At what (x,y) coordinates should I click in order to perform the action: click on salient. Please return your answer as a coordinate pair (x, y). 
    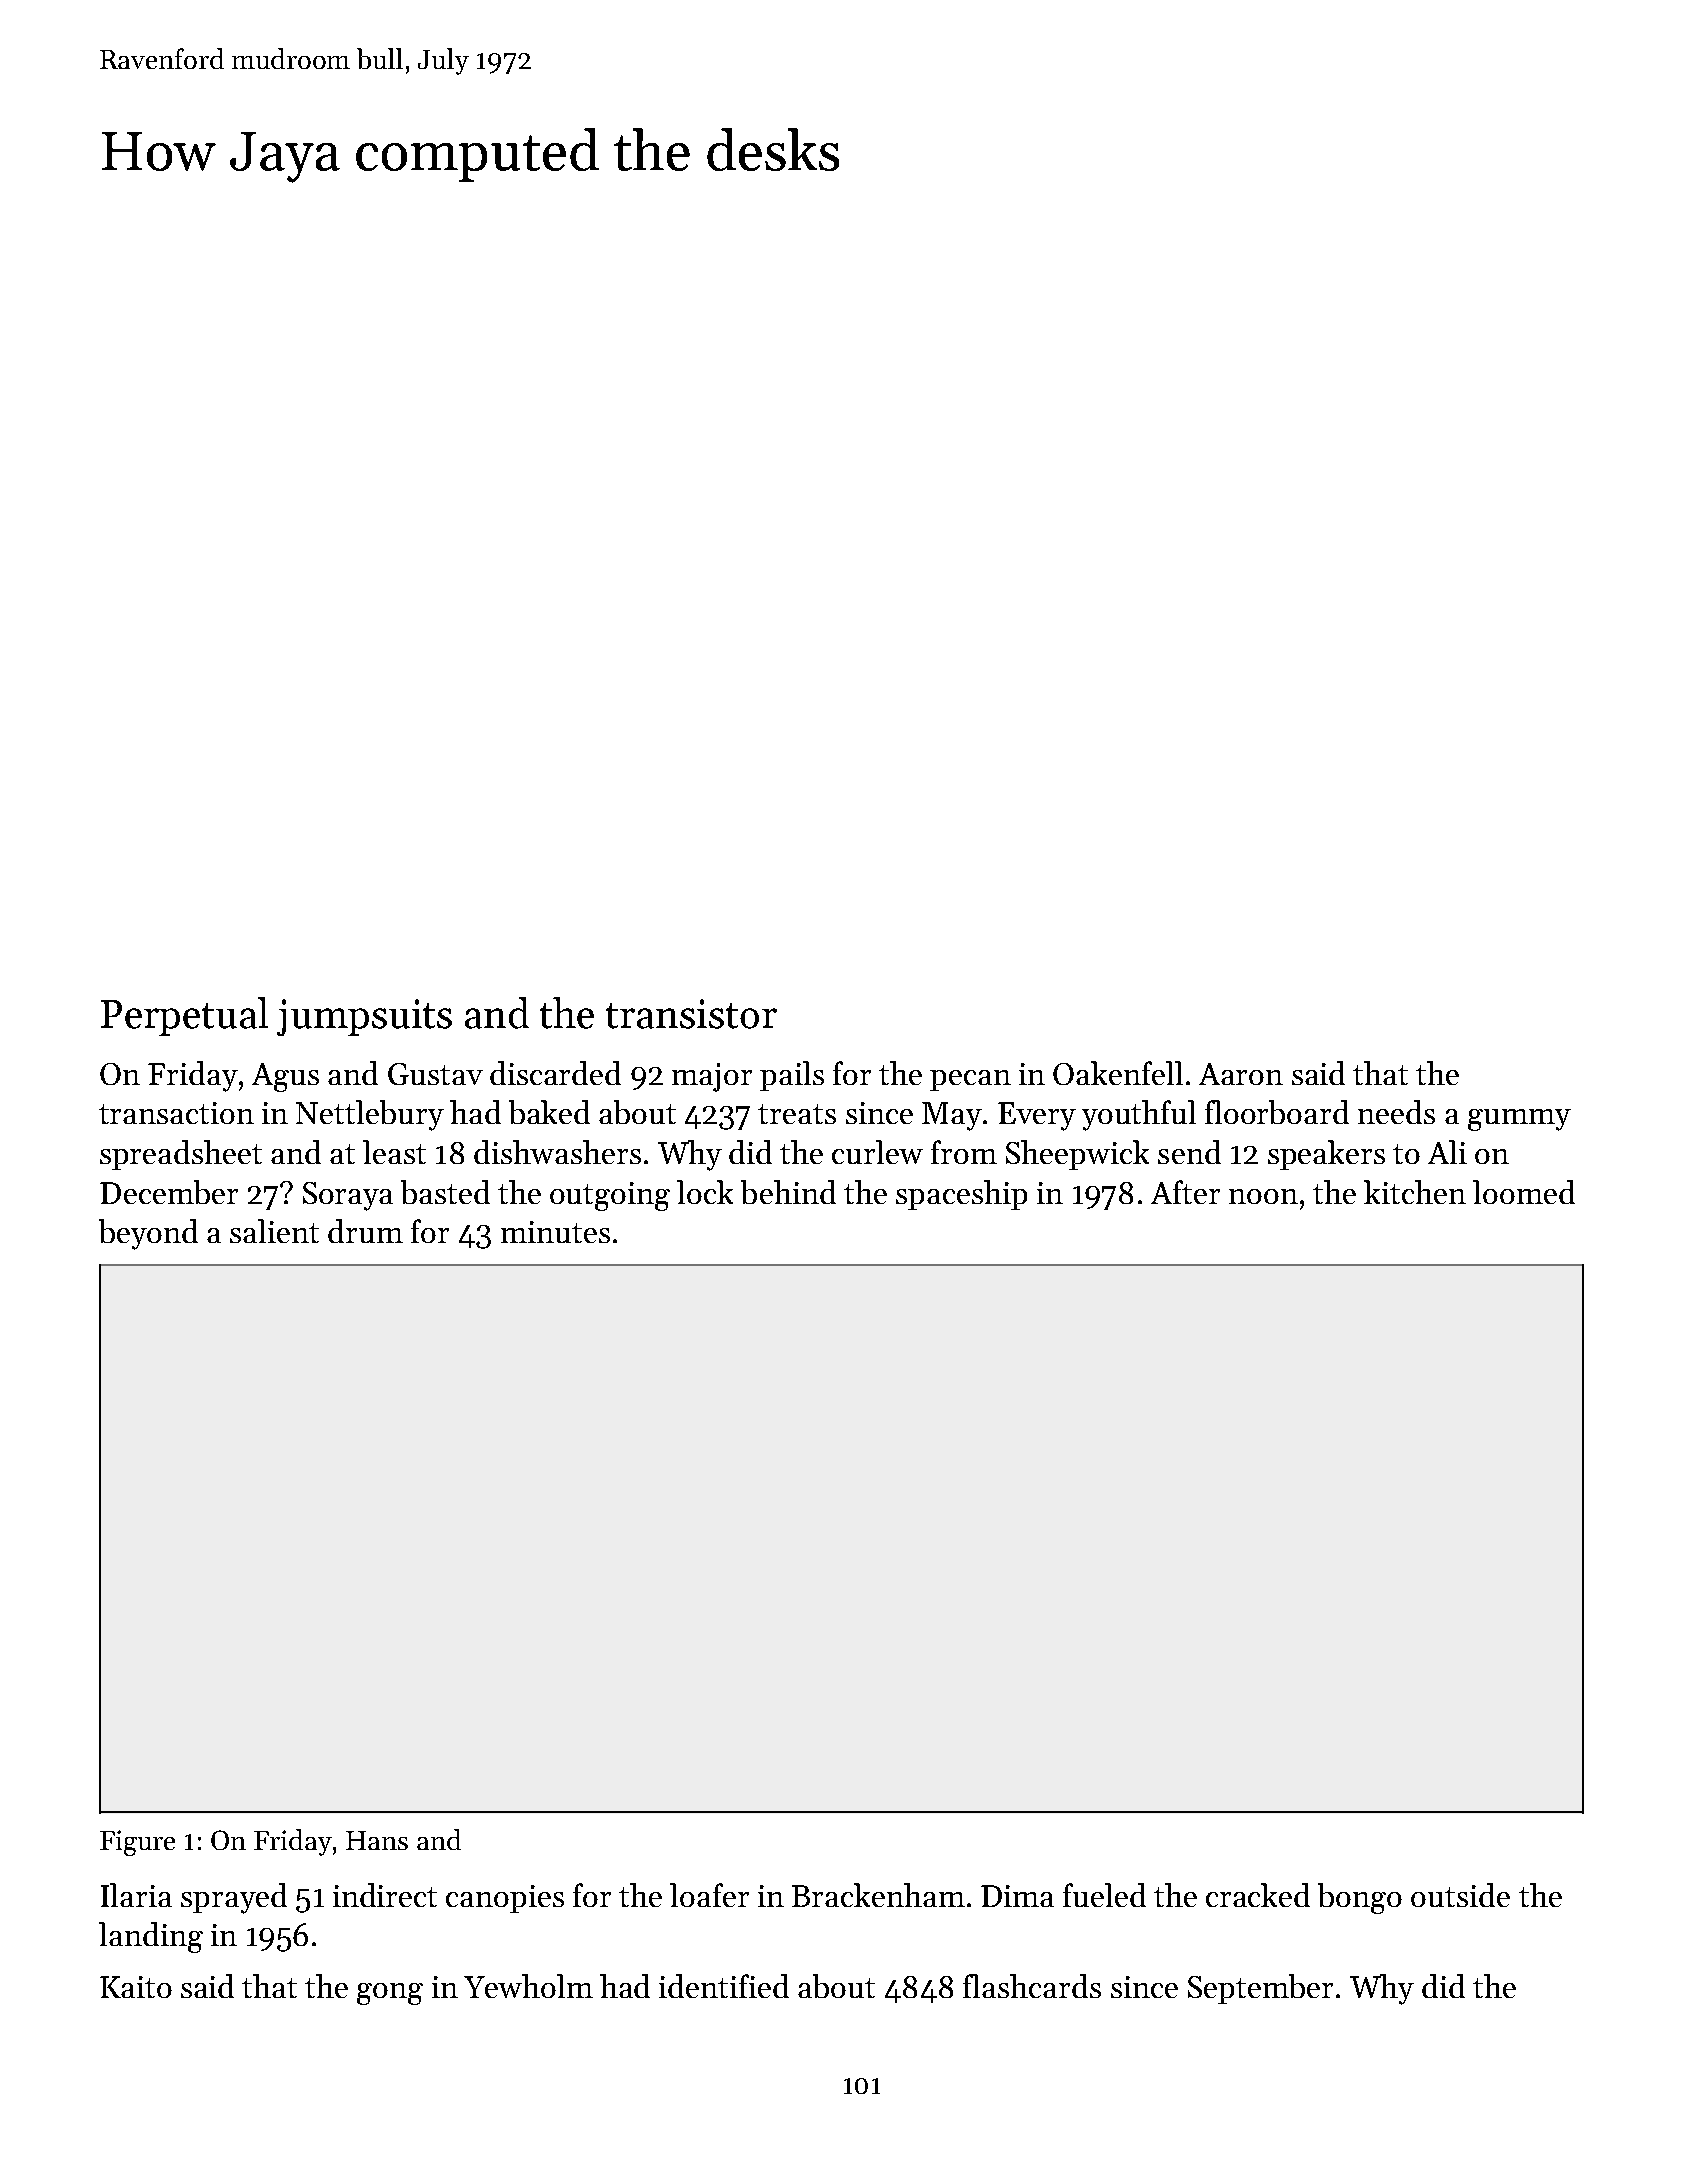
    Looking at the image, I should click on (274, 1231).
